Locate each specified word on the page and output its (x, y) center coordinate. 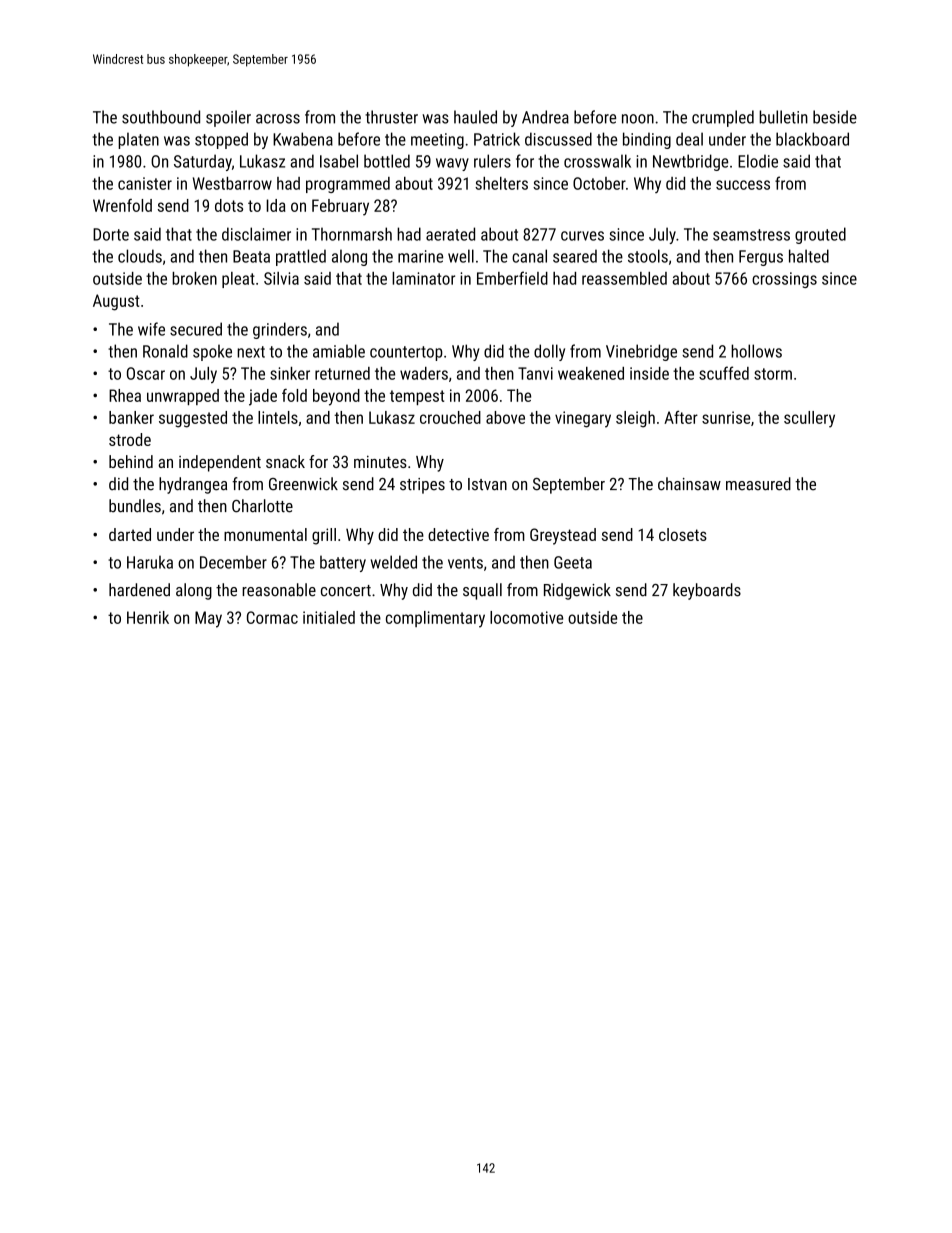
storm (773, 374)
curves (582, 236)
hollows (756, 351)
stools (648, 256)
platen (138, 140)
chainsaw (689, 484)
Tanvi (535, 373)
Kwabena (303, 139)
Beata (251, 256)
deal (689, 139)
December (233, 562)
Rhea (125, 395)
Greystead (563, 536)
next (251, 352)
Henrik (148, 617)
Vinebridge (641, 352)
